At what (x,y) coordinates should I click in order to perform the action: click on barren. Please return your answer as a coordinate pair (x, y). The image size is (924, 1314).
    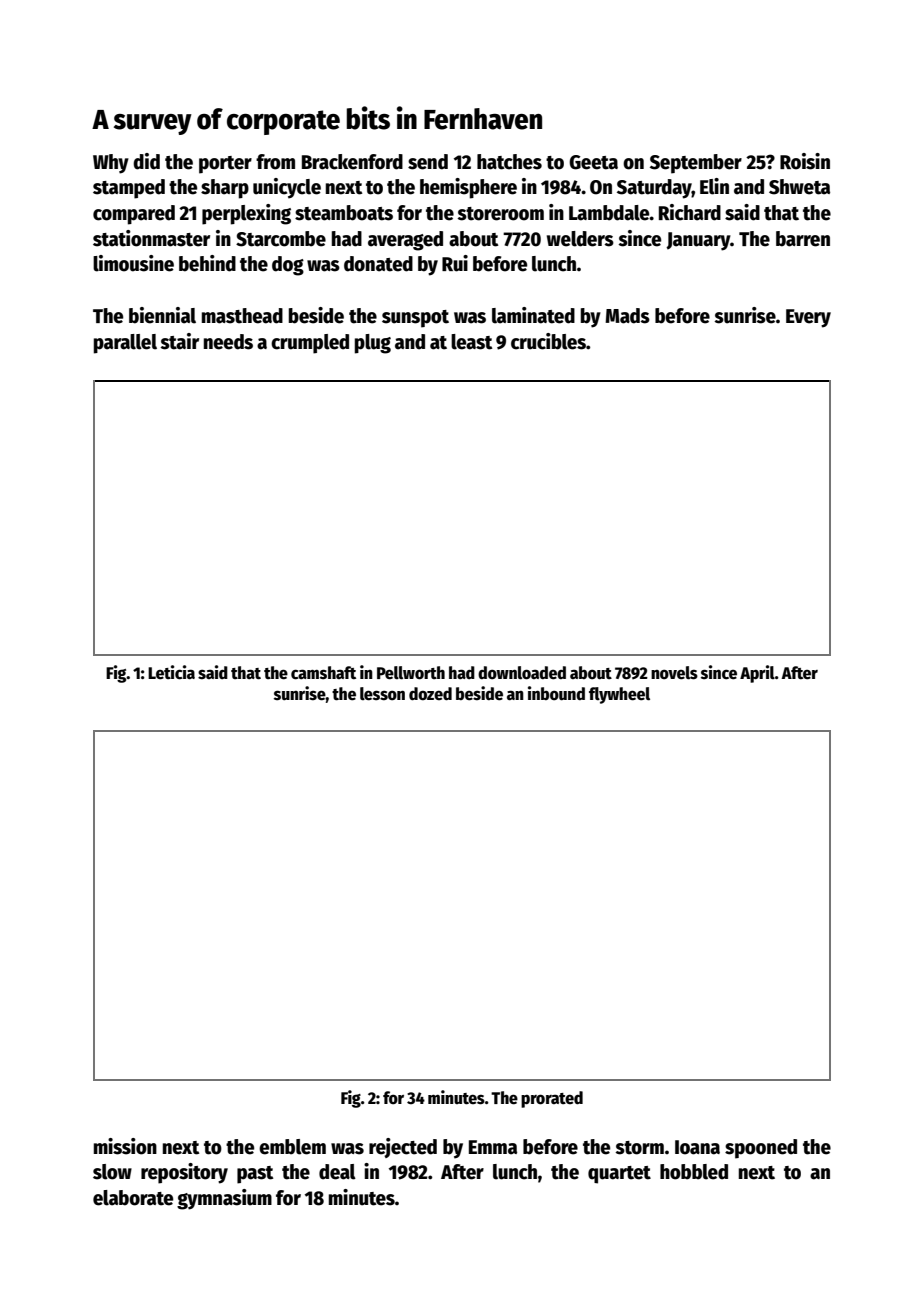
    Looking at the image, I should click on (803, 239).
